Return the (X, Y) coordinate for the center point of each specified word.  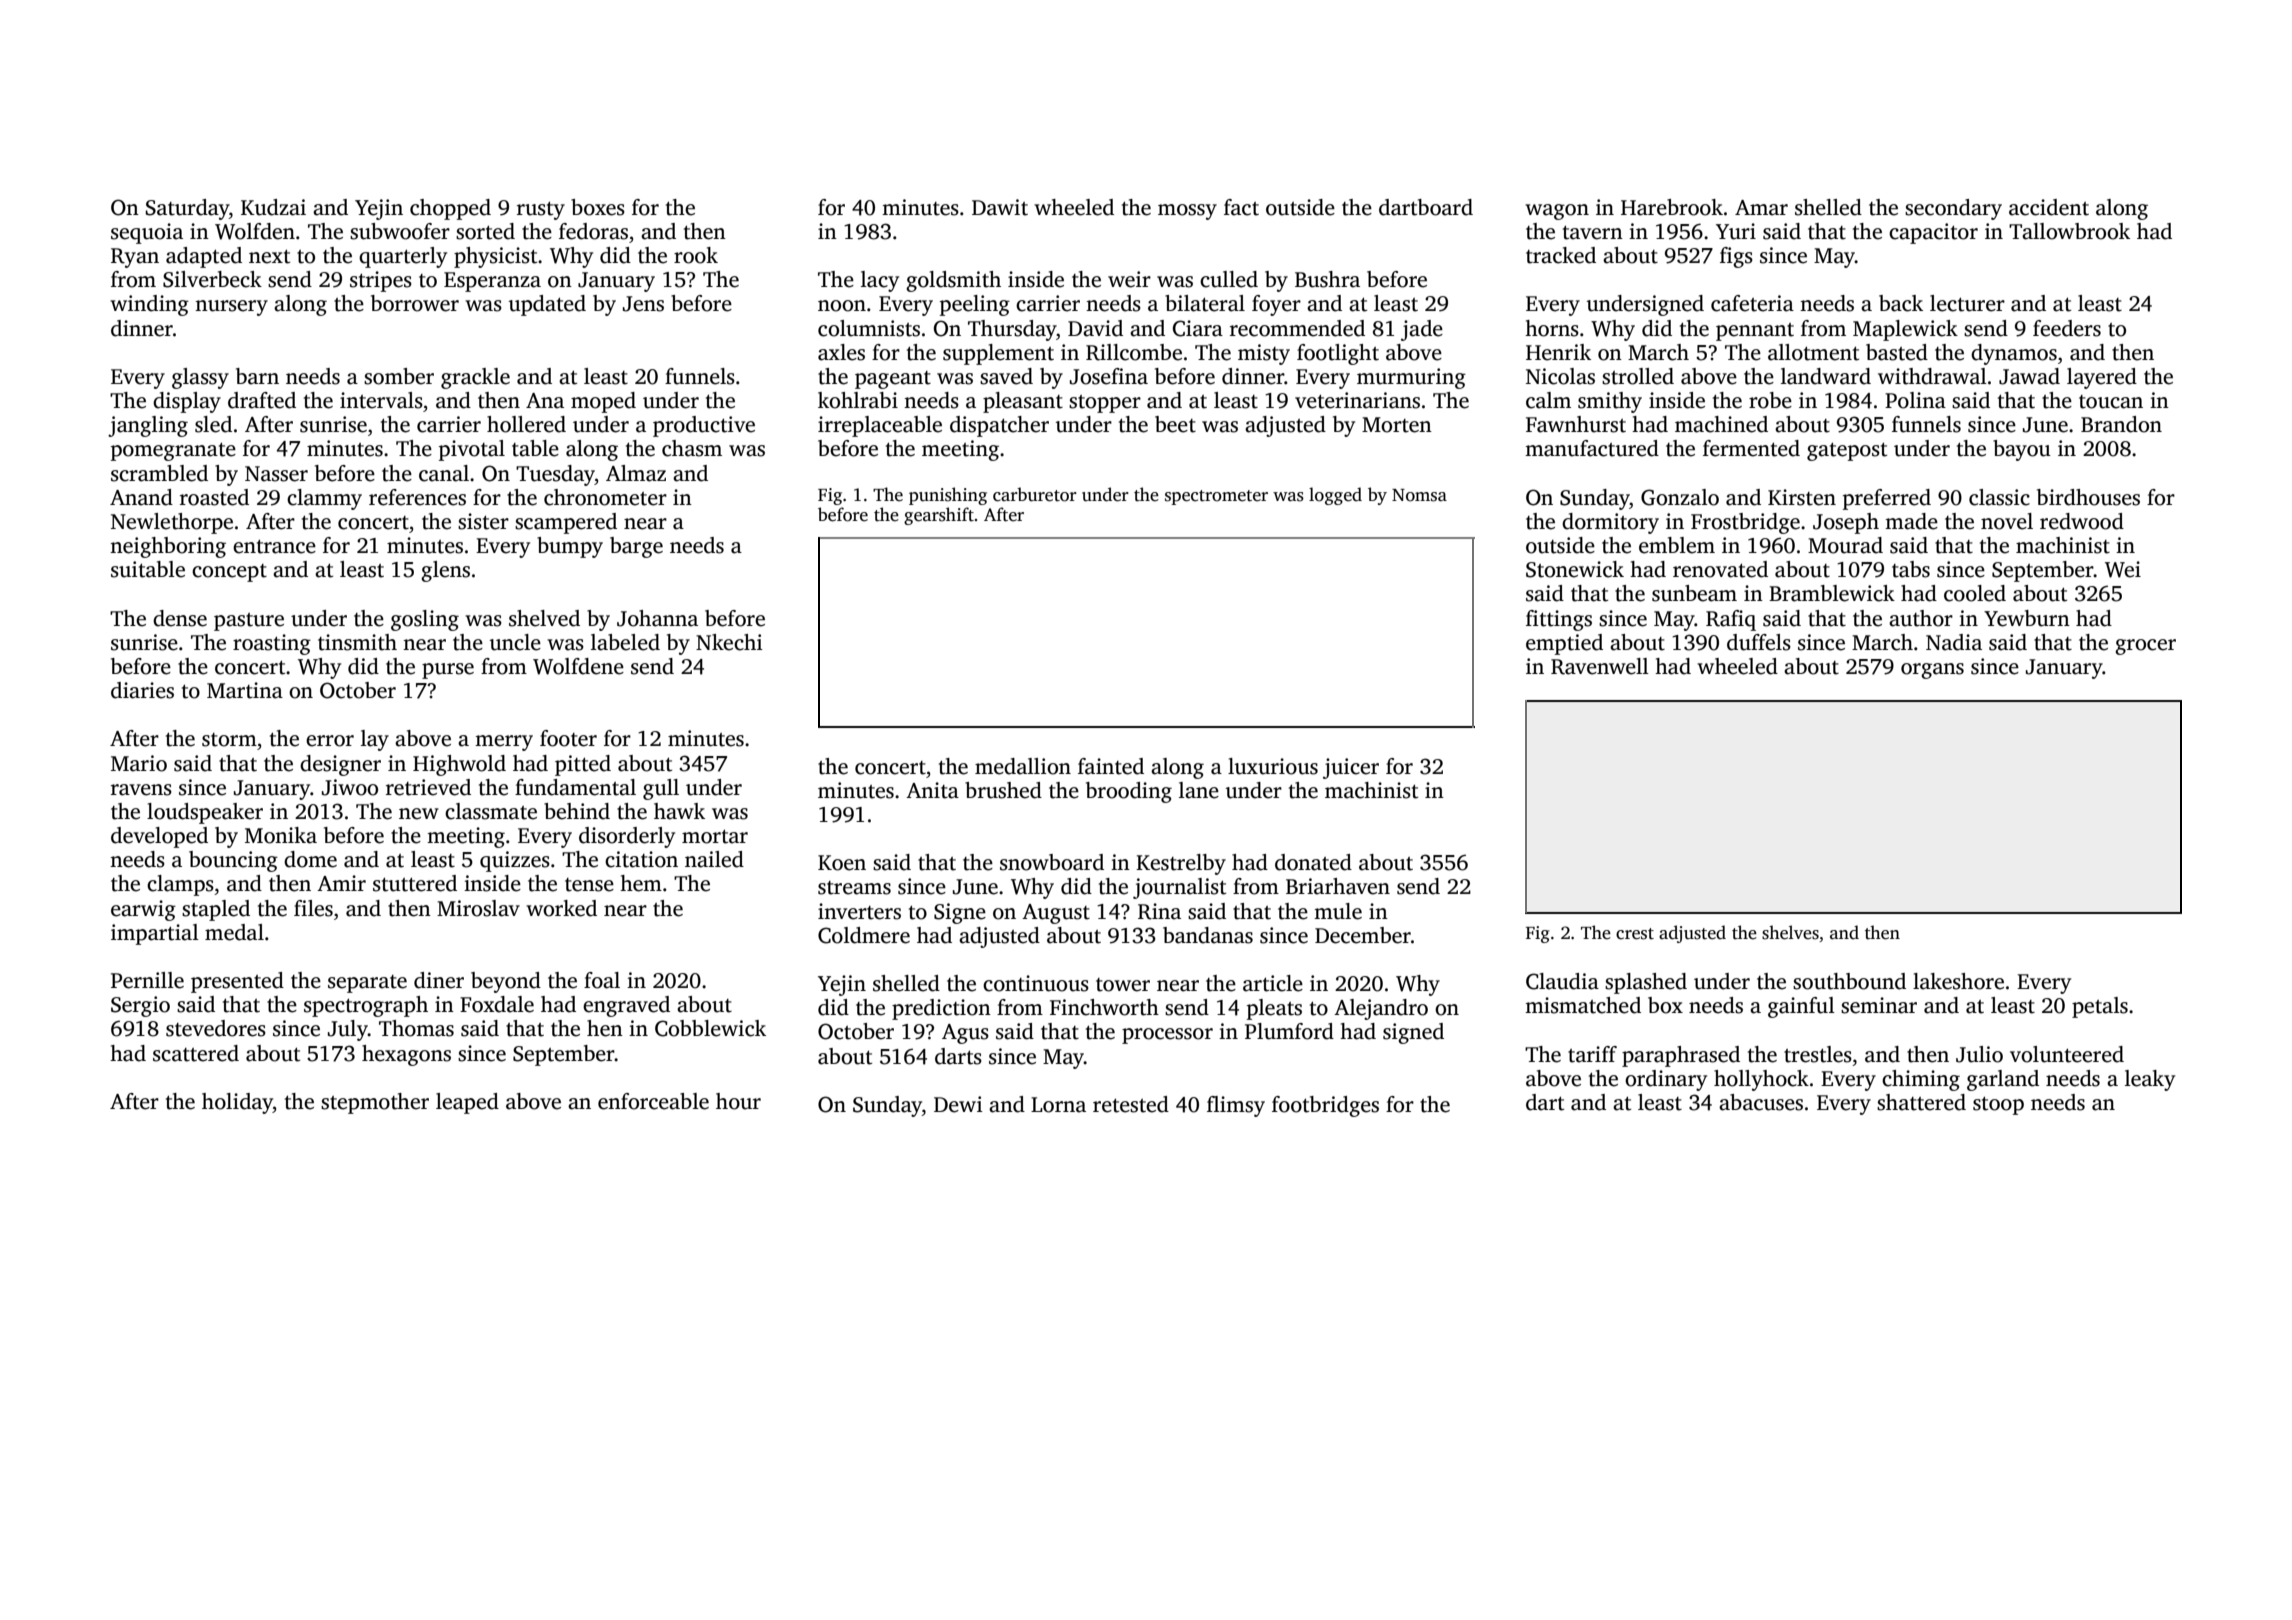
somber (399, 376)
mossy (1187, 212)
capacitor (1933, 233)
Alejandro (1381, 1009)
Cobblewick (710, 1028)
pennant (1755, 332)
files (313, 908)
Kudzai (273, 207)
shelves (1790, 932)
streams (854, 888)
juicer (1351, 768)
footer (568, 738)
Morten (1397, 425)
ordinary (1666, 1080)
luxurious (1273, 766)
